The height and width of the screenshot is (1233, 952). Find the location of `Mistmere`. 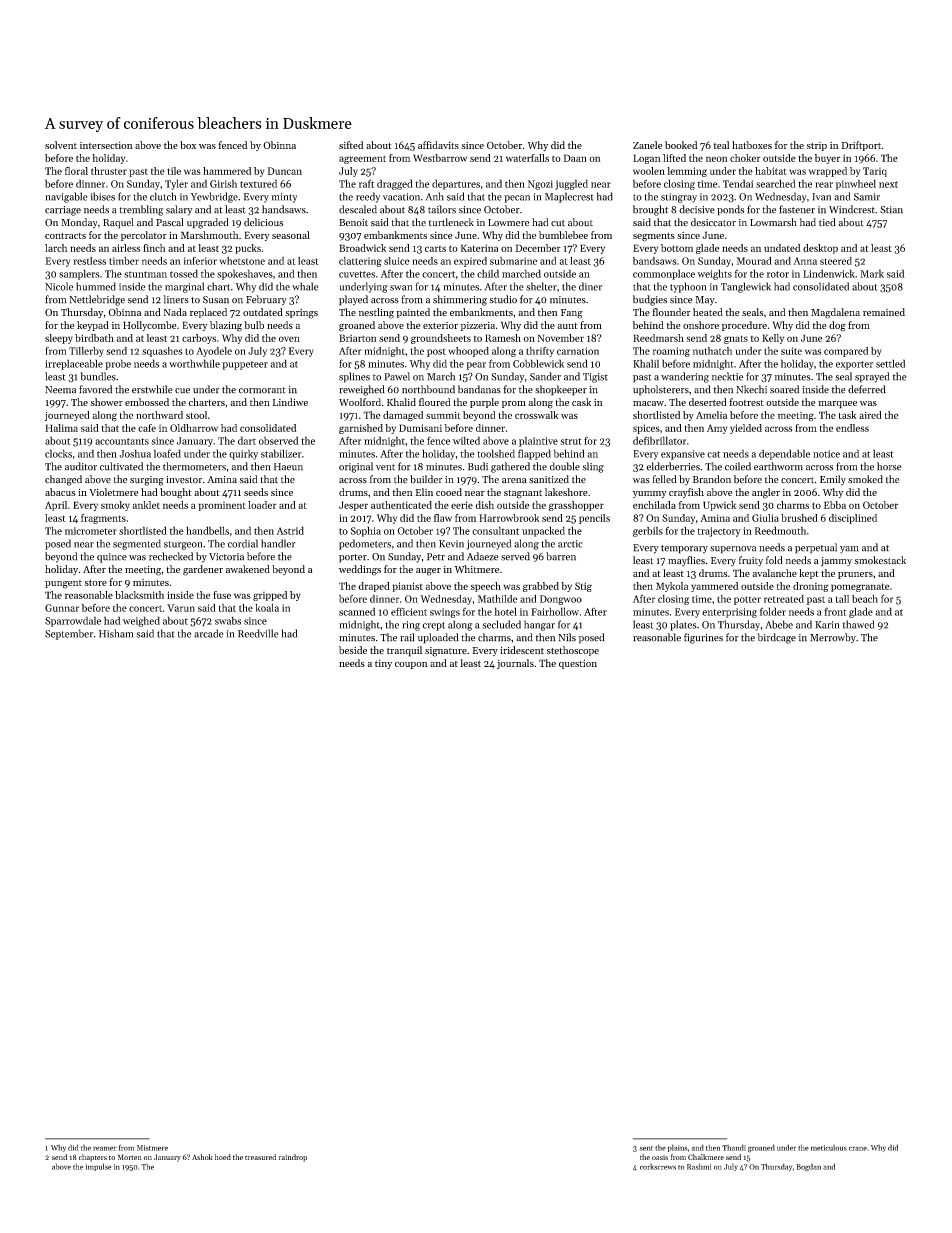

Mistmere is located at coordinates (152, 1148).
